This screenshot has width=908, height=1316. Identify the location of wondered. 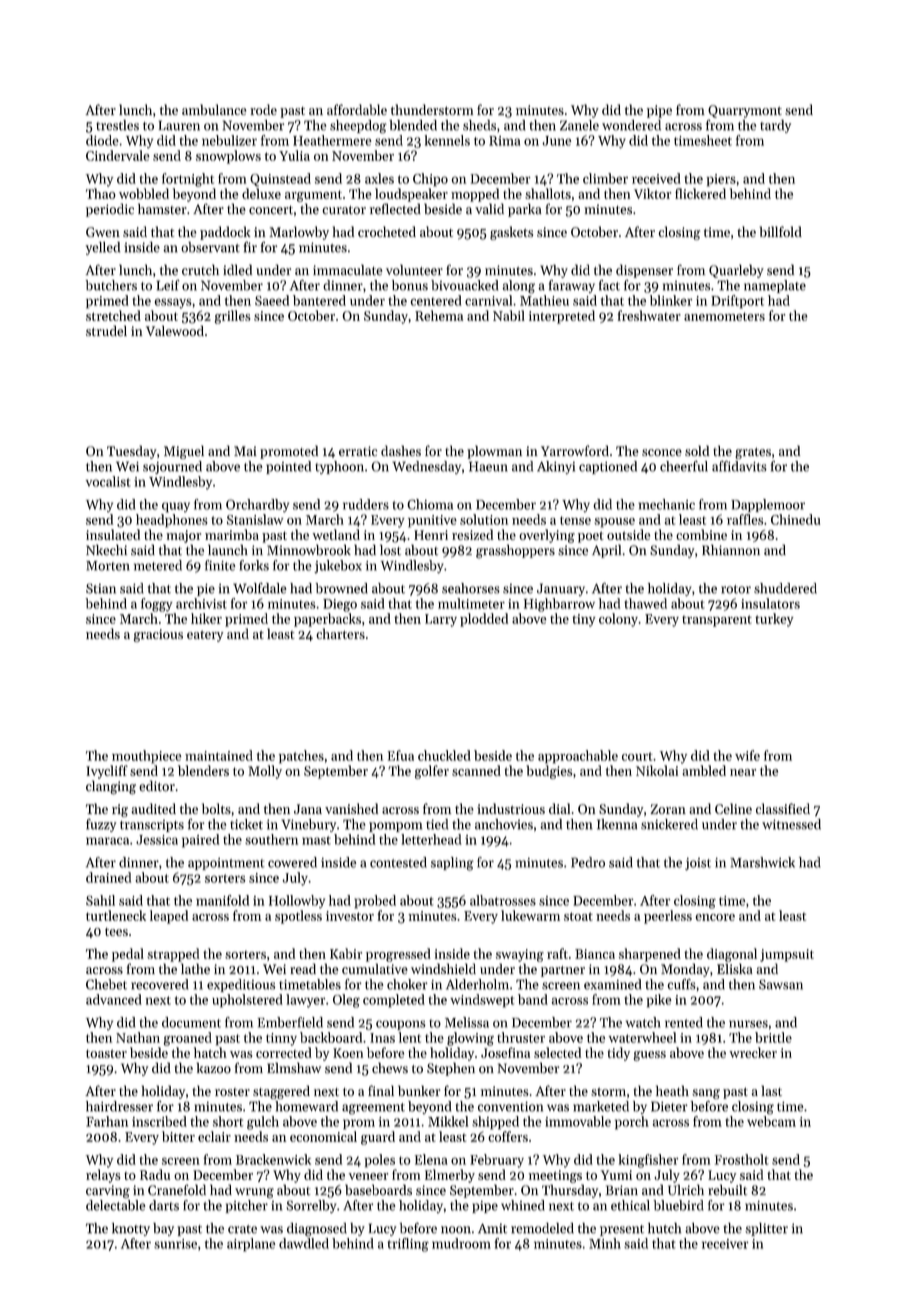
(631, 125).
